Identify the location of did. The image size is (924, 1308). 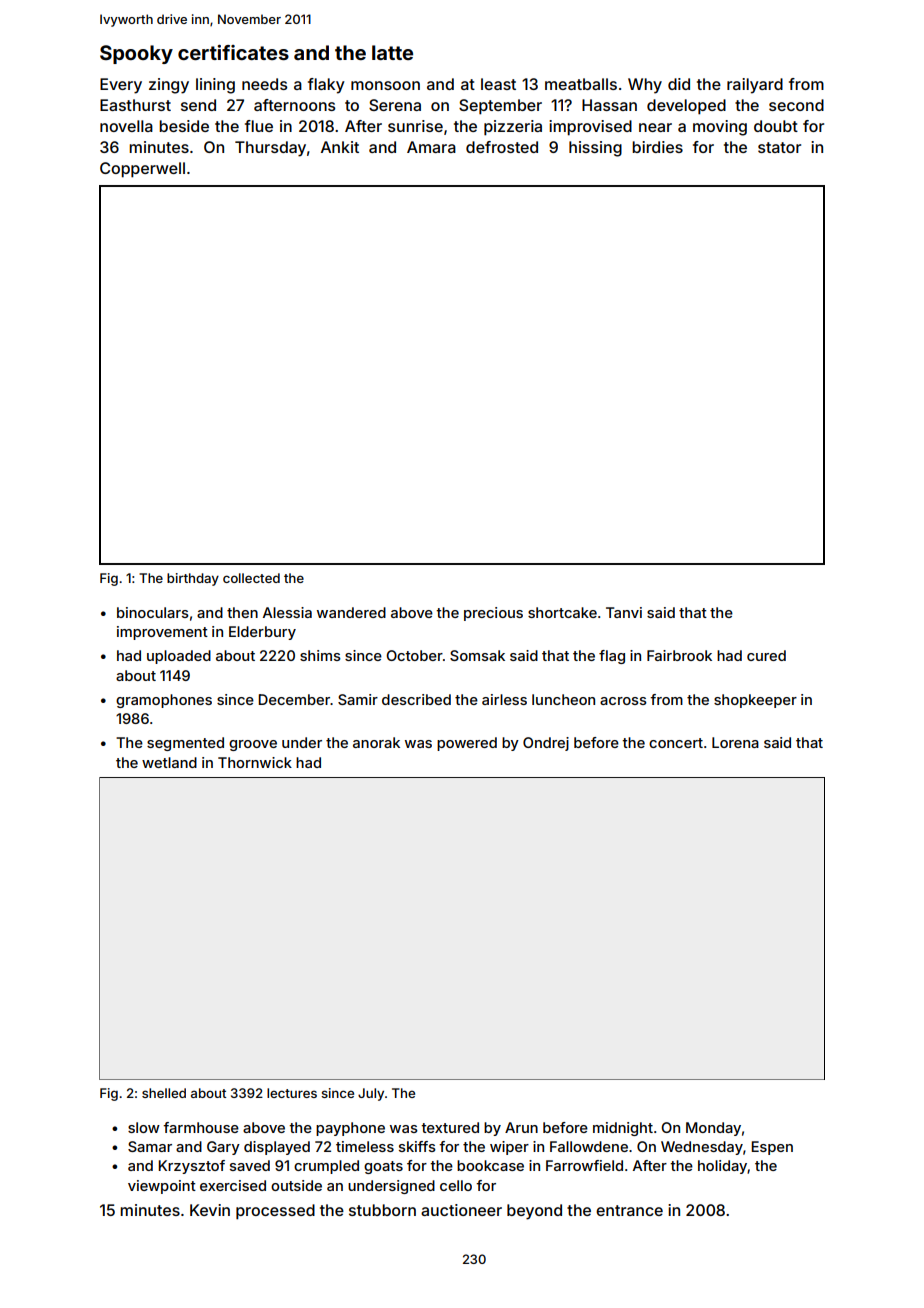
(679, 84).
